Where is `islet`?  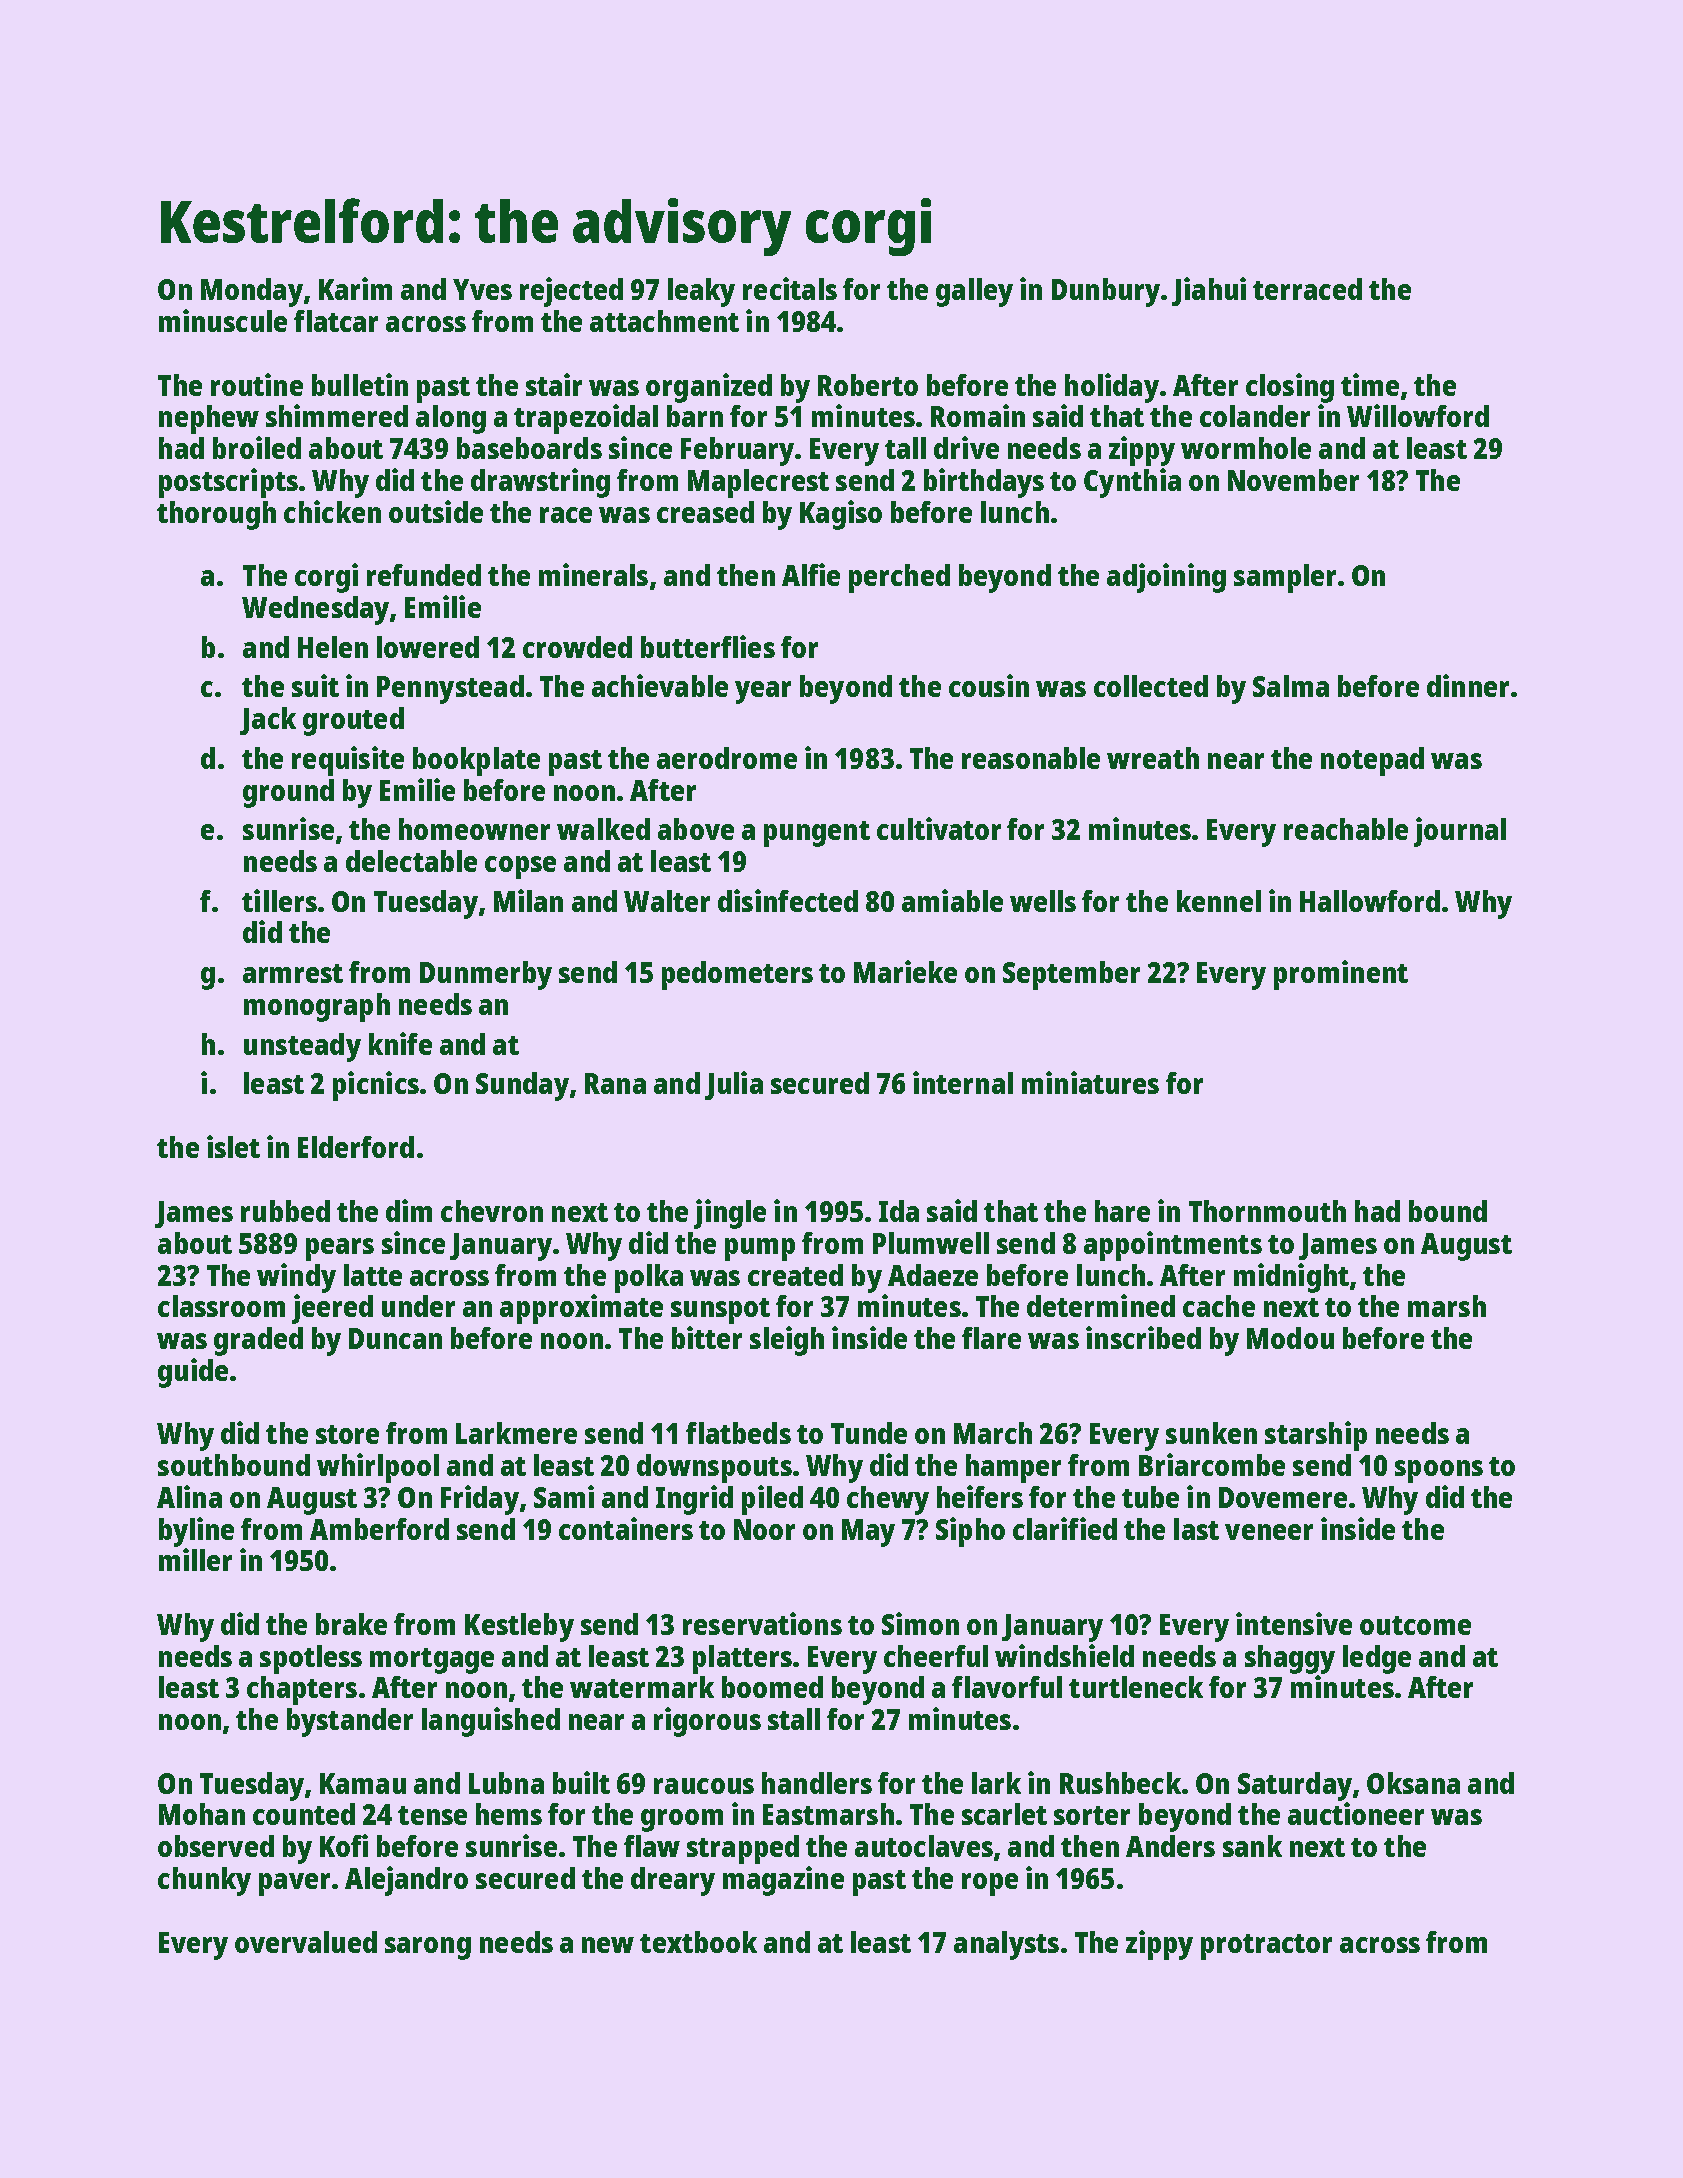 islet is located at coordinates (233, 1146).
